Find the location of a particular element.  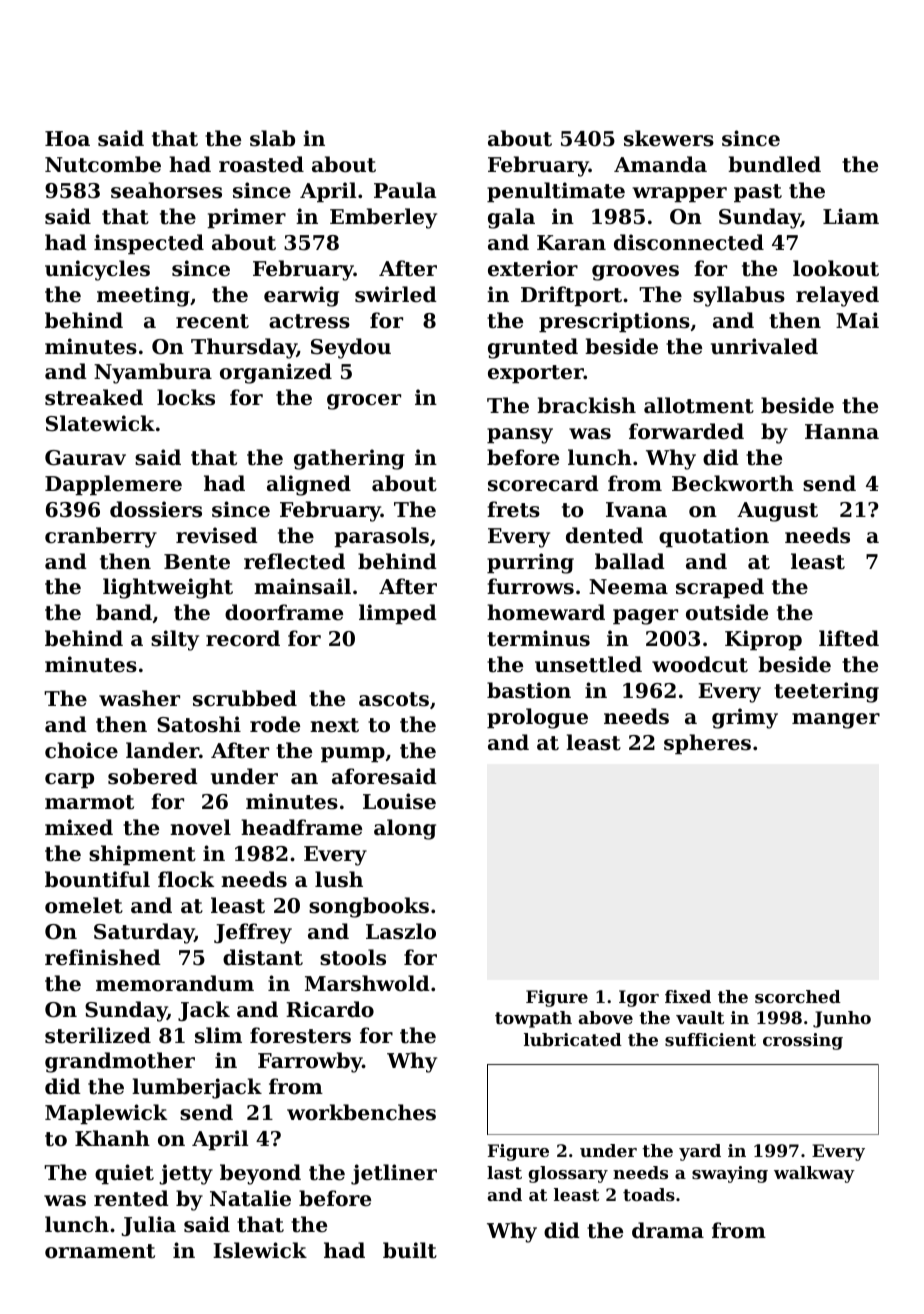

sobered is located at coordinates (153, 776).
